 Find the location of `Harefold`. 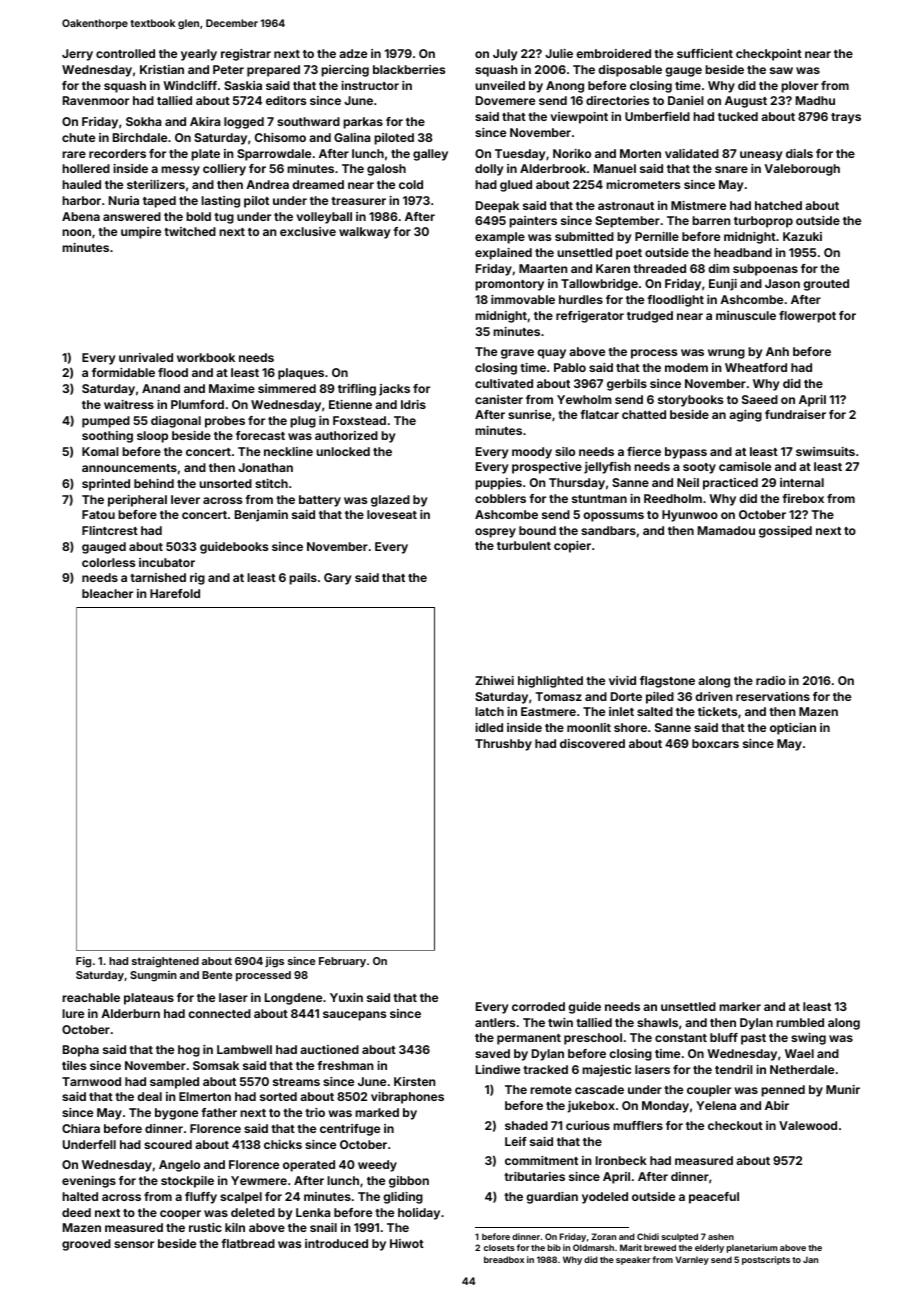

Harefold is located at coordinates (175, 593).
